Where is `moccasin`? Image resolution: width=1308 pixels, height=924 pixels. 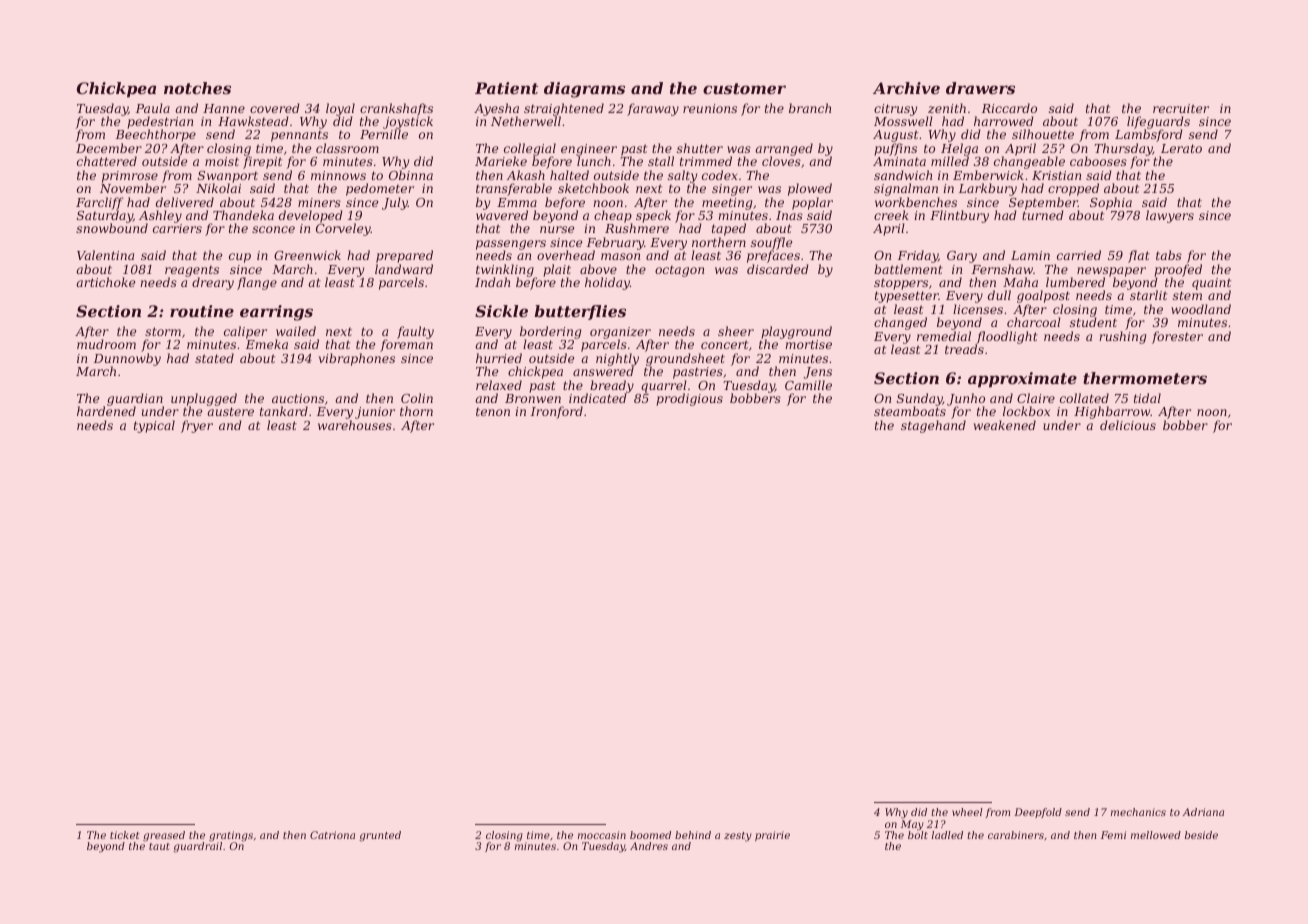
moccasin is located at coordinates (602, 835).
